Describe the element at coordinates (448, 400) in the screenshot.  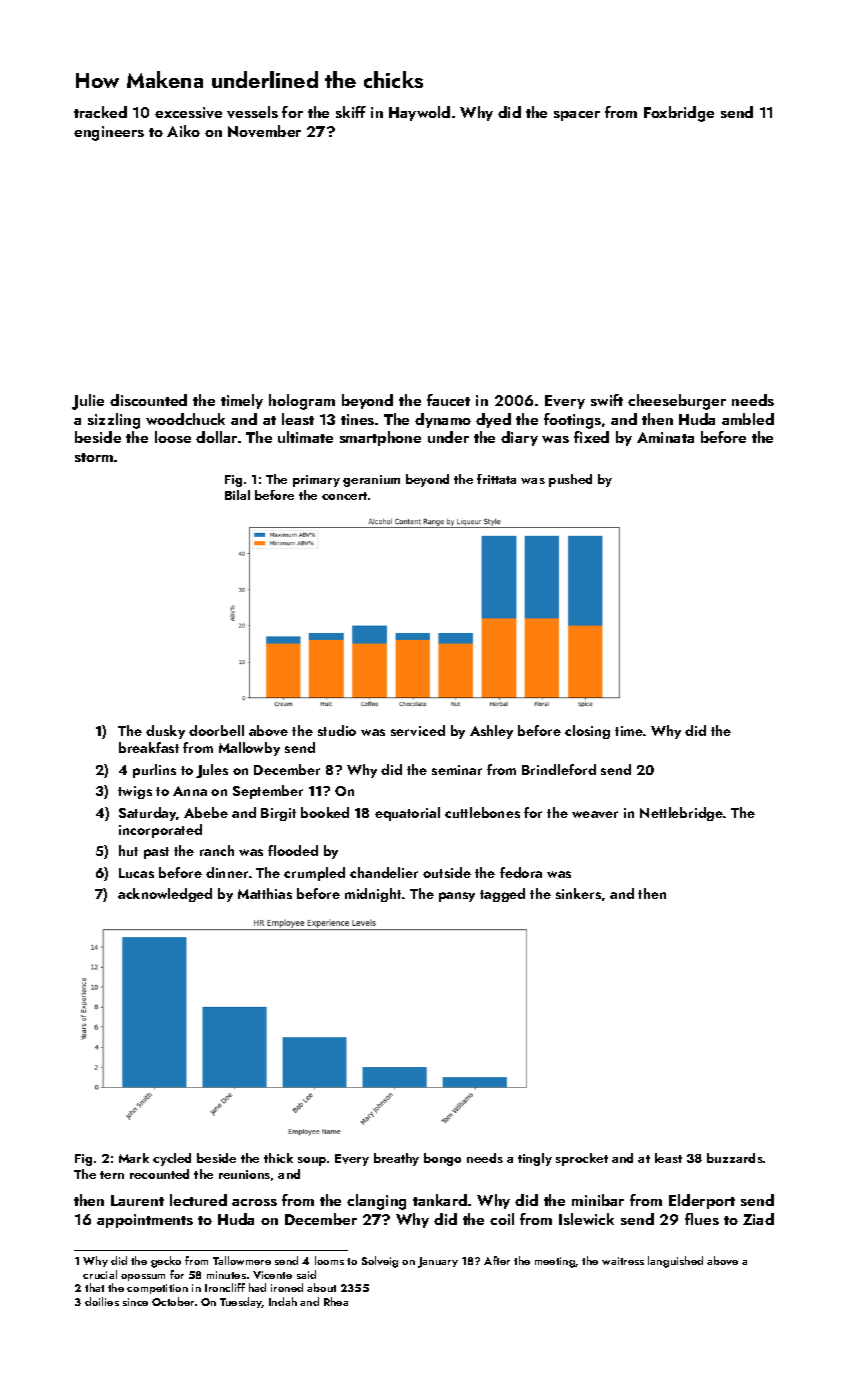
I see `faucet` at that location.
